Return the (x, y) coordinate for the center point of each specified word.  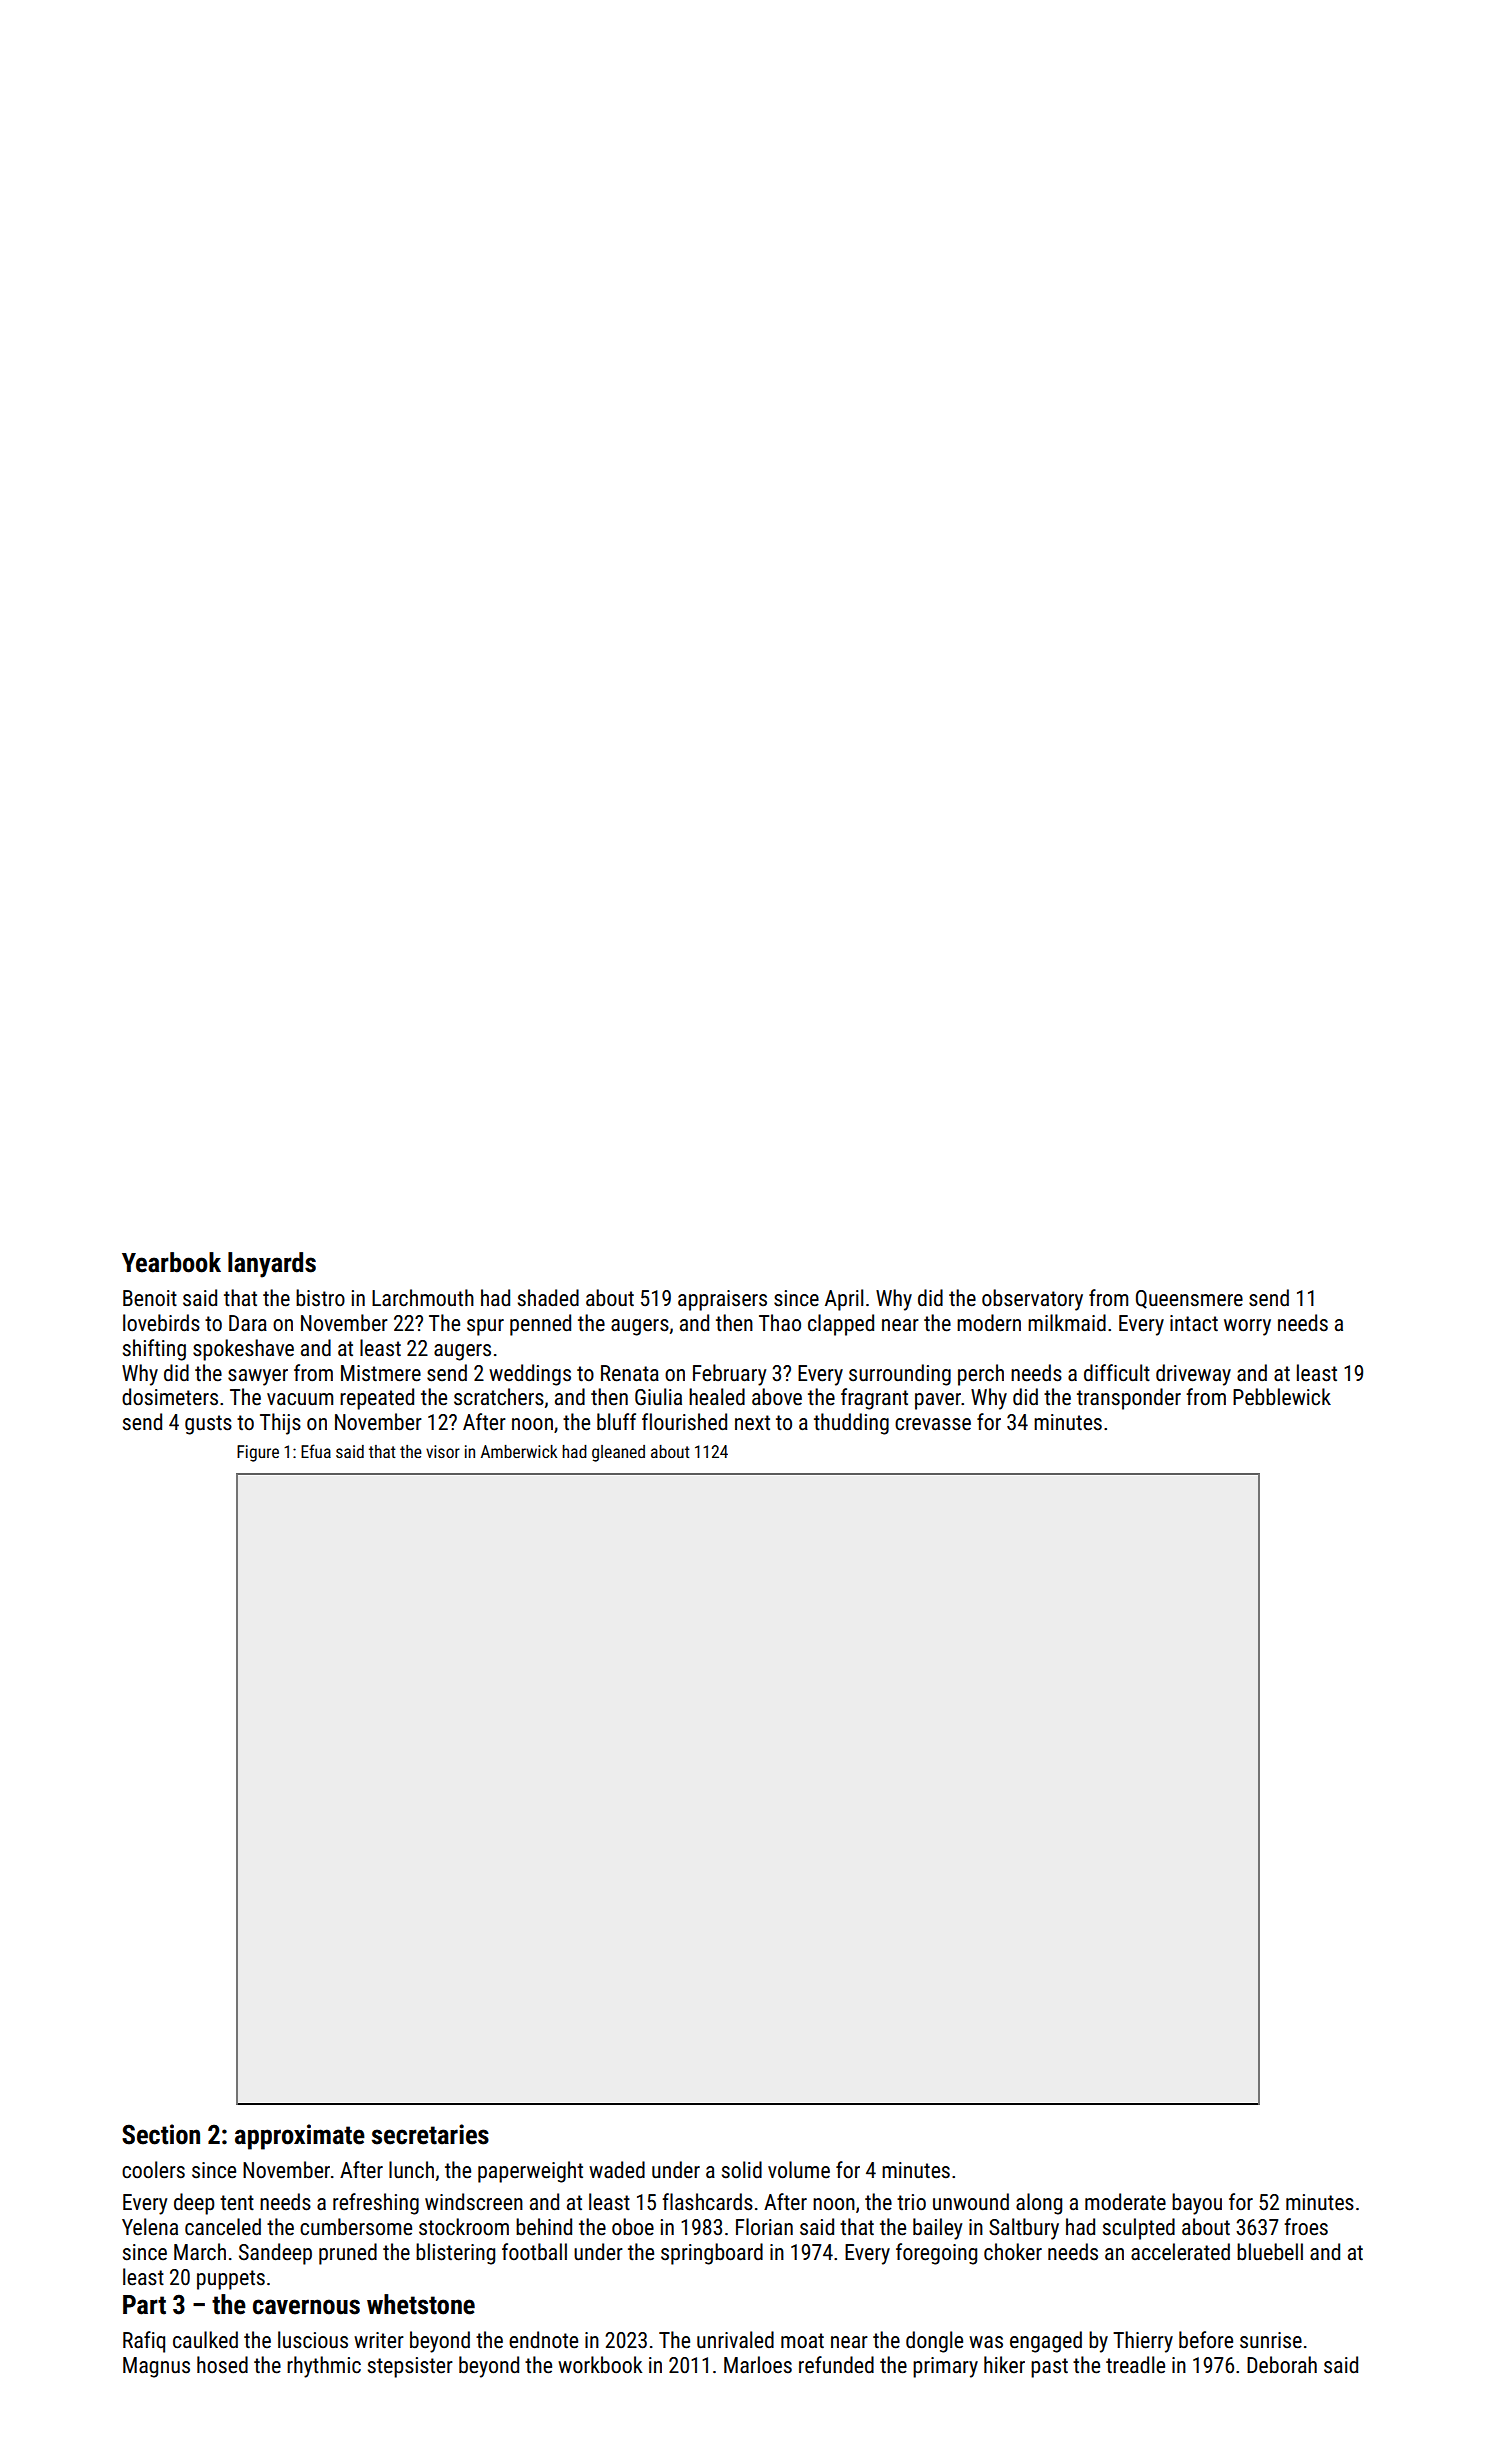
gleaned (618, 1453)
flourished (684, 1422)
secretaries (430, 2134)
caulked (205, 2340)
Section (161, 2134)
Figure (258, 1453)
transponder (1129, 1399)
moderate (1125, 2202)
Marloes (758, 2365)
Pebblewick (1282, 1397)
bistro (320, 1298)
